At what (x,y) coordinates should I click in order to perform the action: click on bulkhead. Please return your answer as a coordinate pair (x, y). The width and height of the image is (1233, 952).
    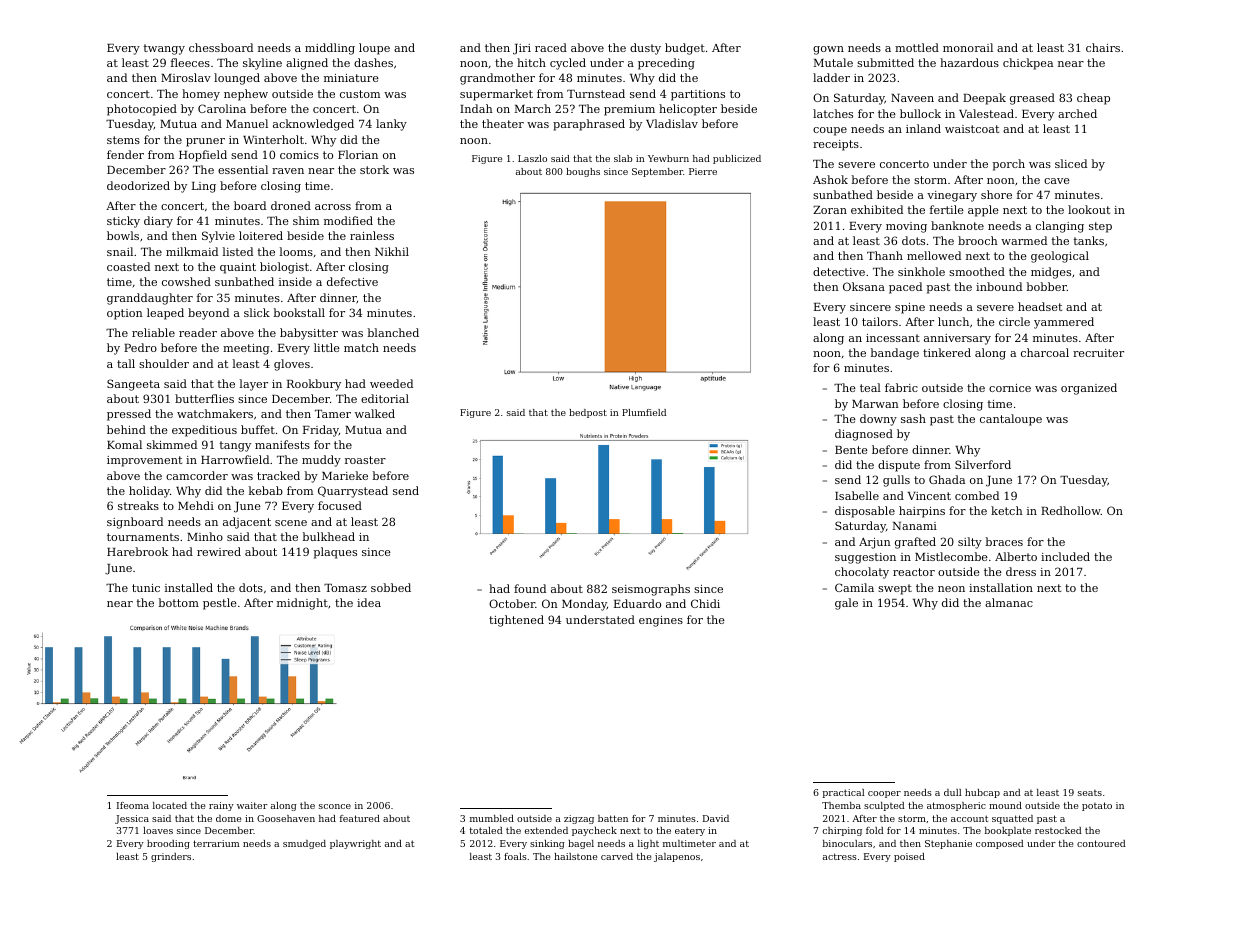
    Looking at the image, I should click on (329, 536).
